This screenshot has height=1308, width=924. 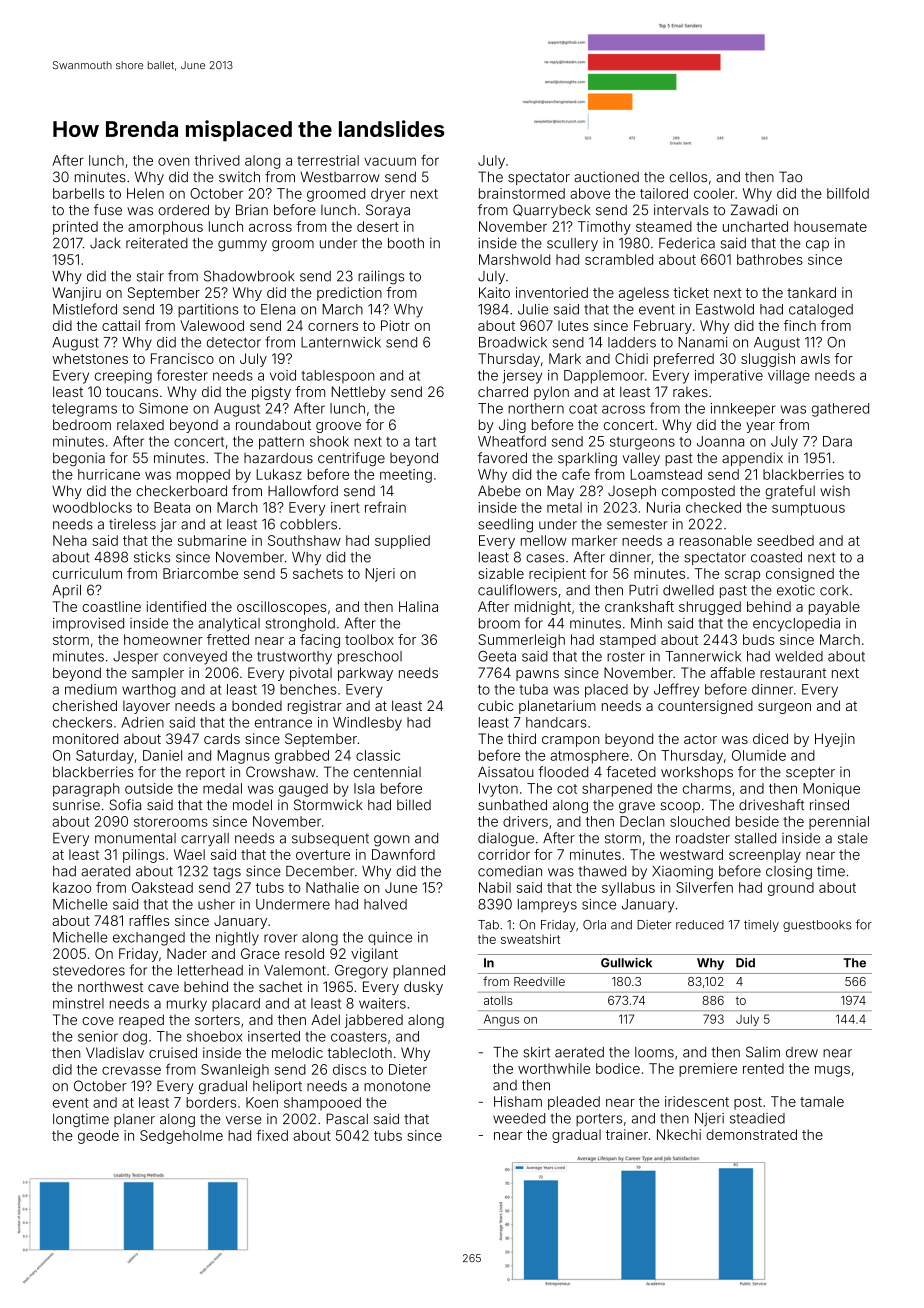 What do you see at coordinates (134, 1120) in the screenshot?
I see `planer` at bounding box center [134, 1120].
